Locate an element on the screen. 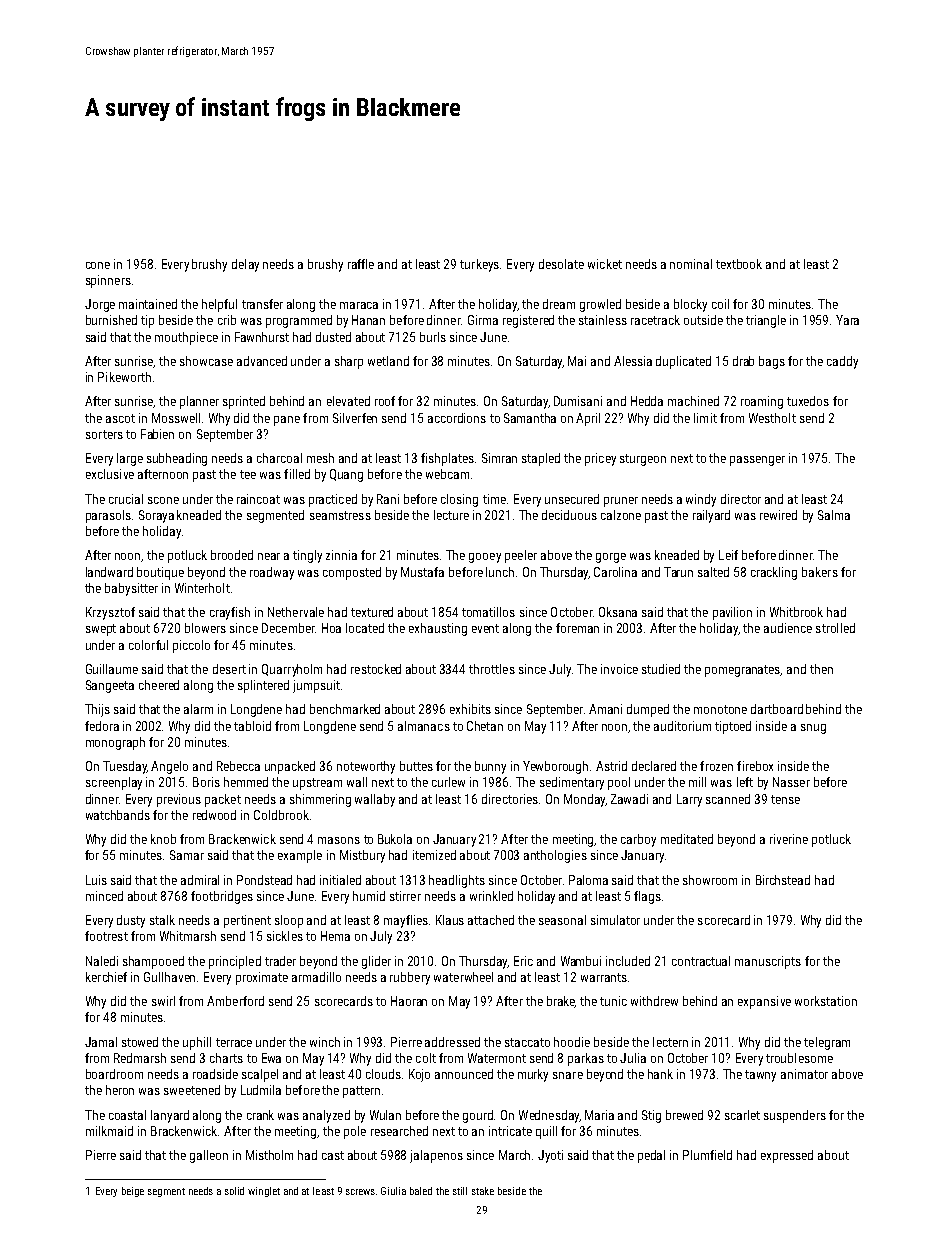  triangle is located at coordinates (766, 321).
